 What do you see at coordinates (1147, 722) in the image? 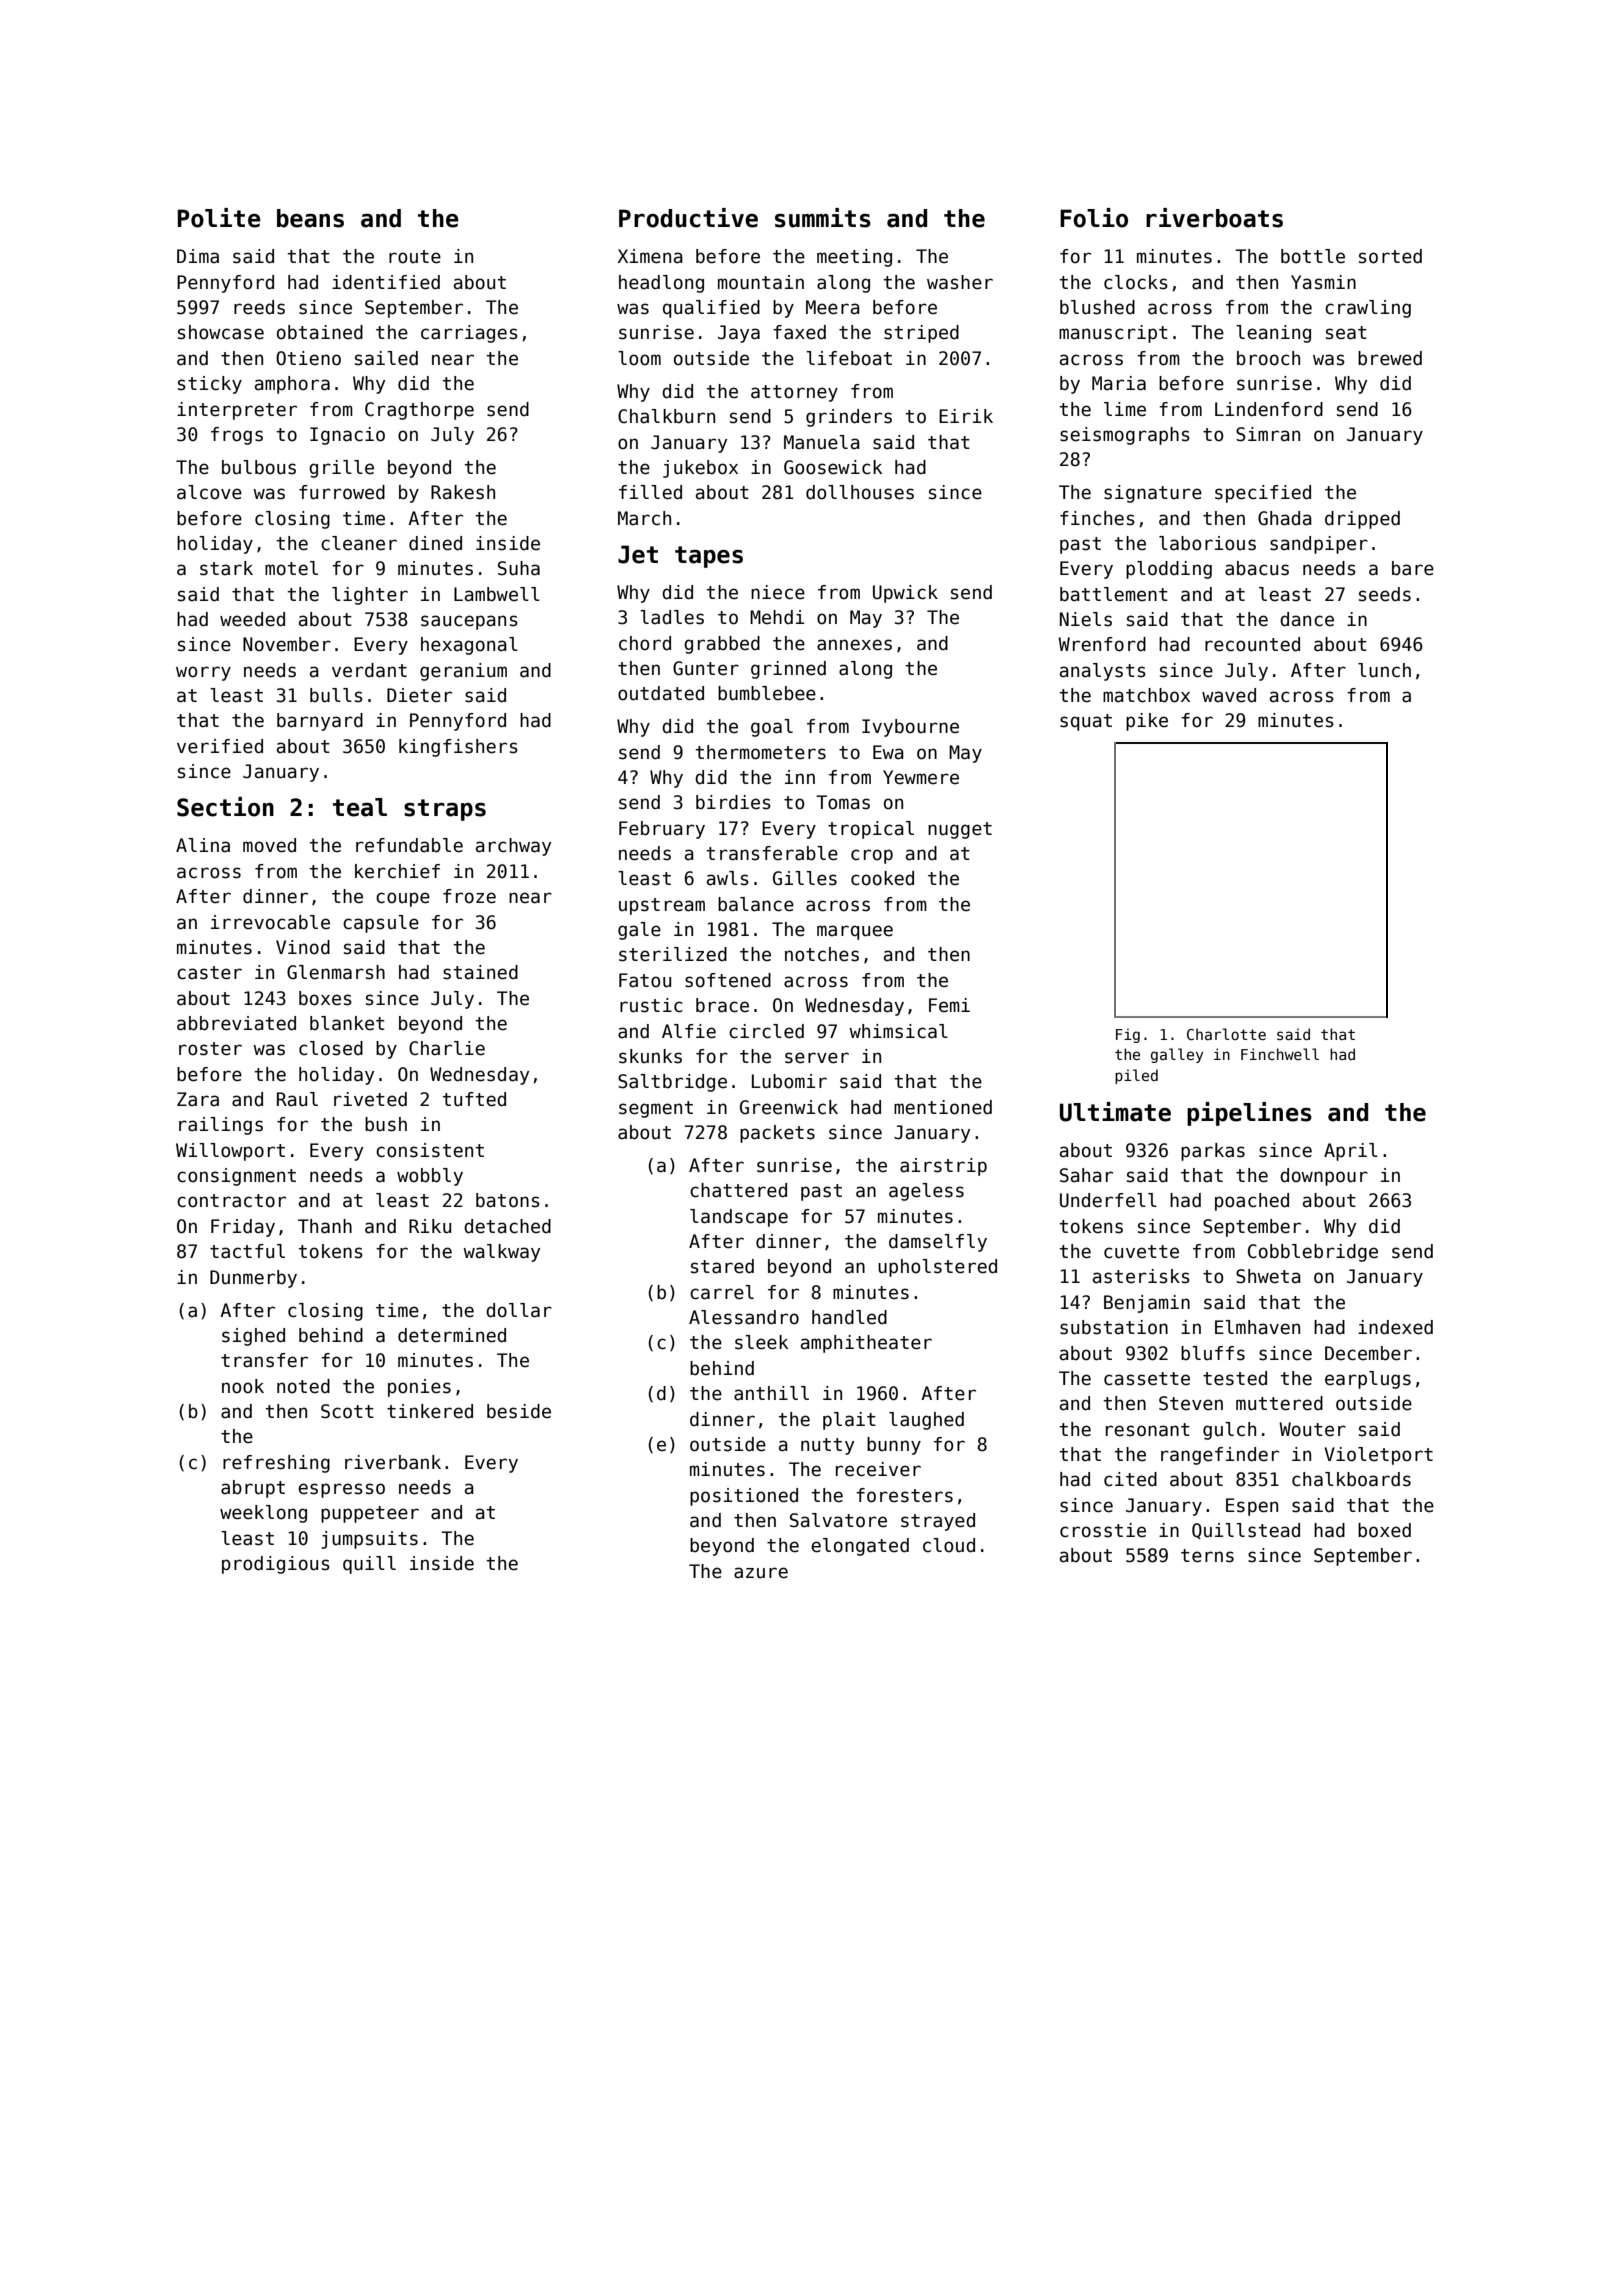
I see `pike` at bounding box center [1147, 722].
